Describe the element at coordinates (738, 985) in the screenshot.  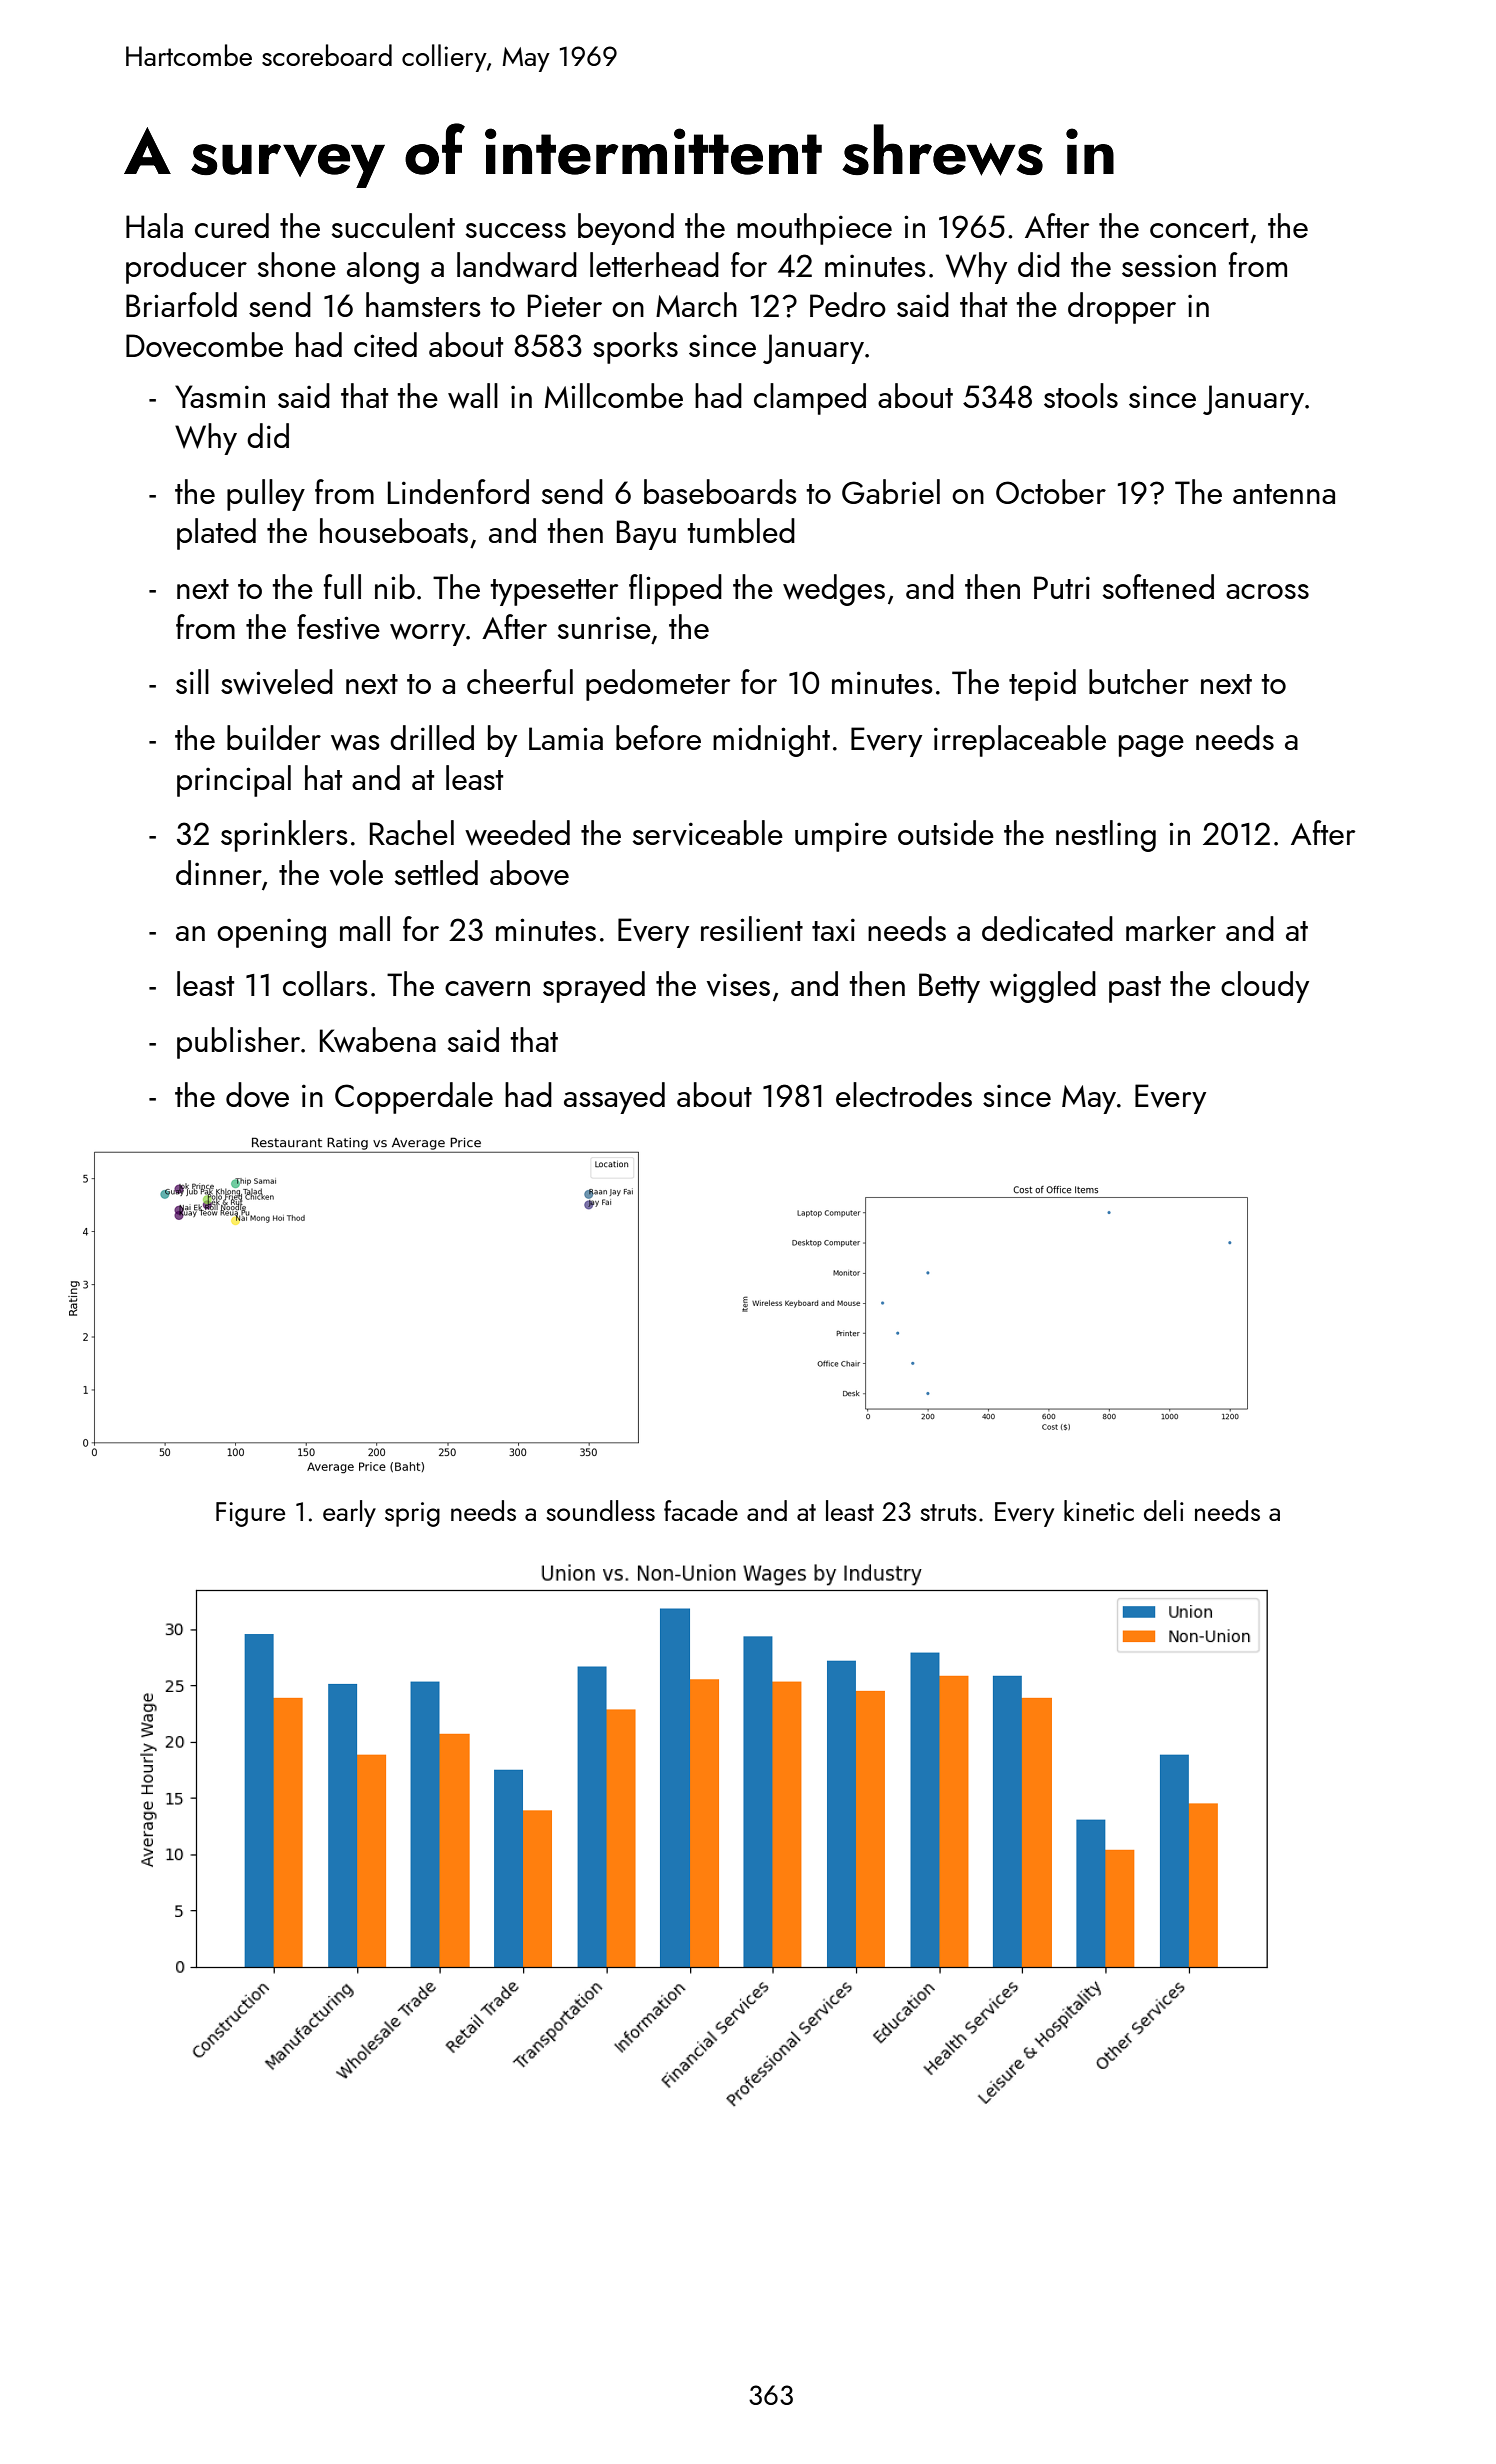
I see `vises` at that location.
